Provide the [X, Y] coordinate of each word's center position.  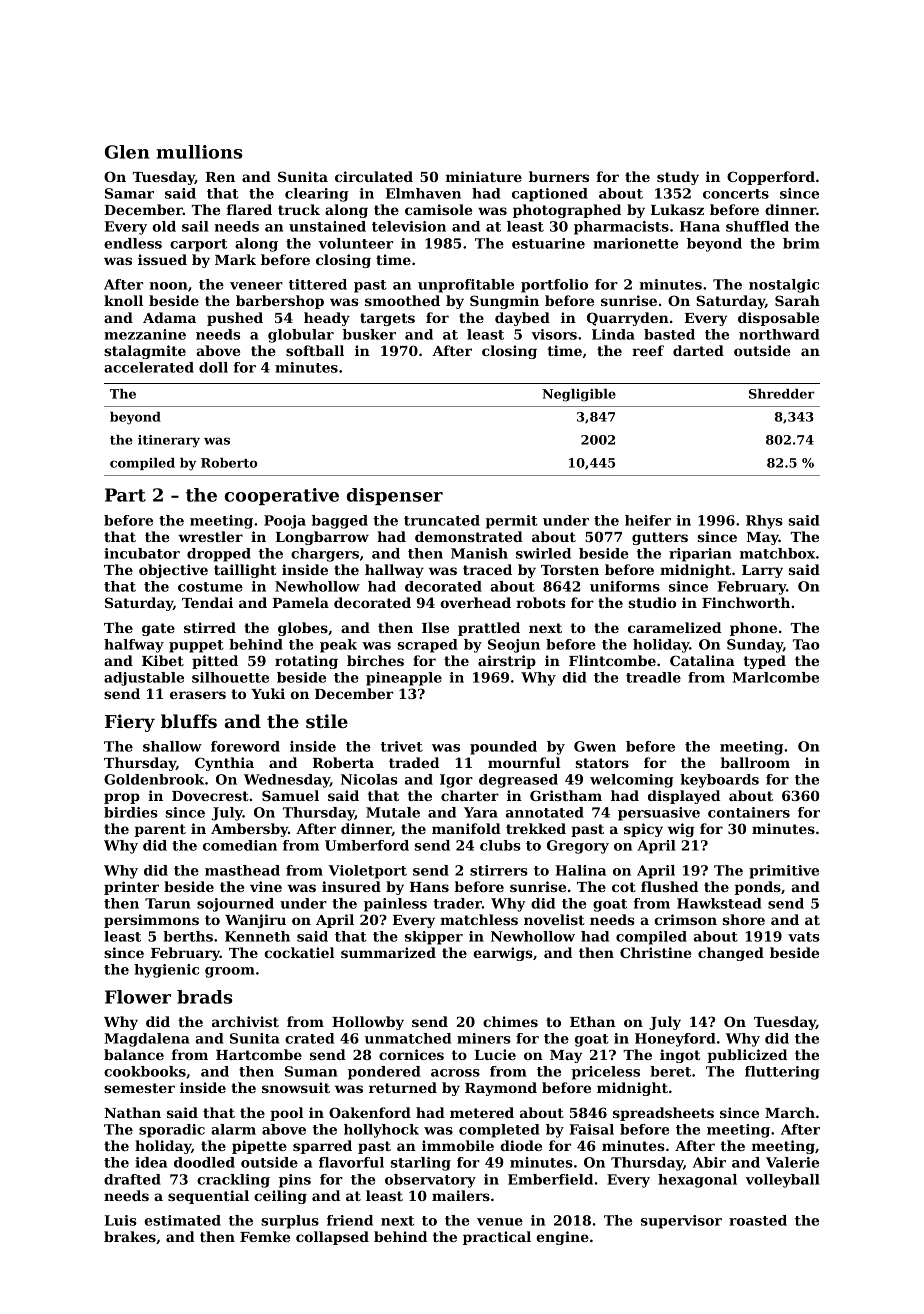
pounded [503, 748]
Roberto [229, 463]
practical [497, 1238]
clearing [317, 195]
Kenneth [257, 936]
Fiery [130, 723]
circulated [374, 176]
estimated [182, 1220]
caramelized [674, 627]
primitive [784, 872]
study [678, 178]
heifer [648, 520]
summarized [388, 952]
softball [315, 350]
